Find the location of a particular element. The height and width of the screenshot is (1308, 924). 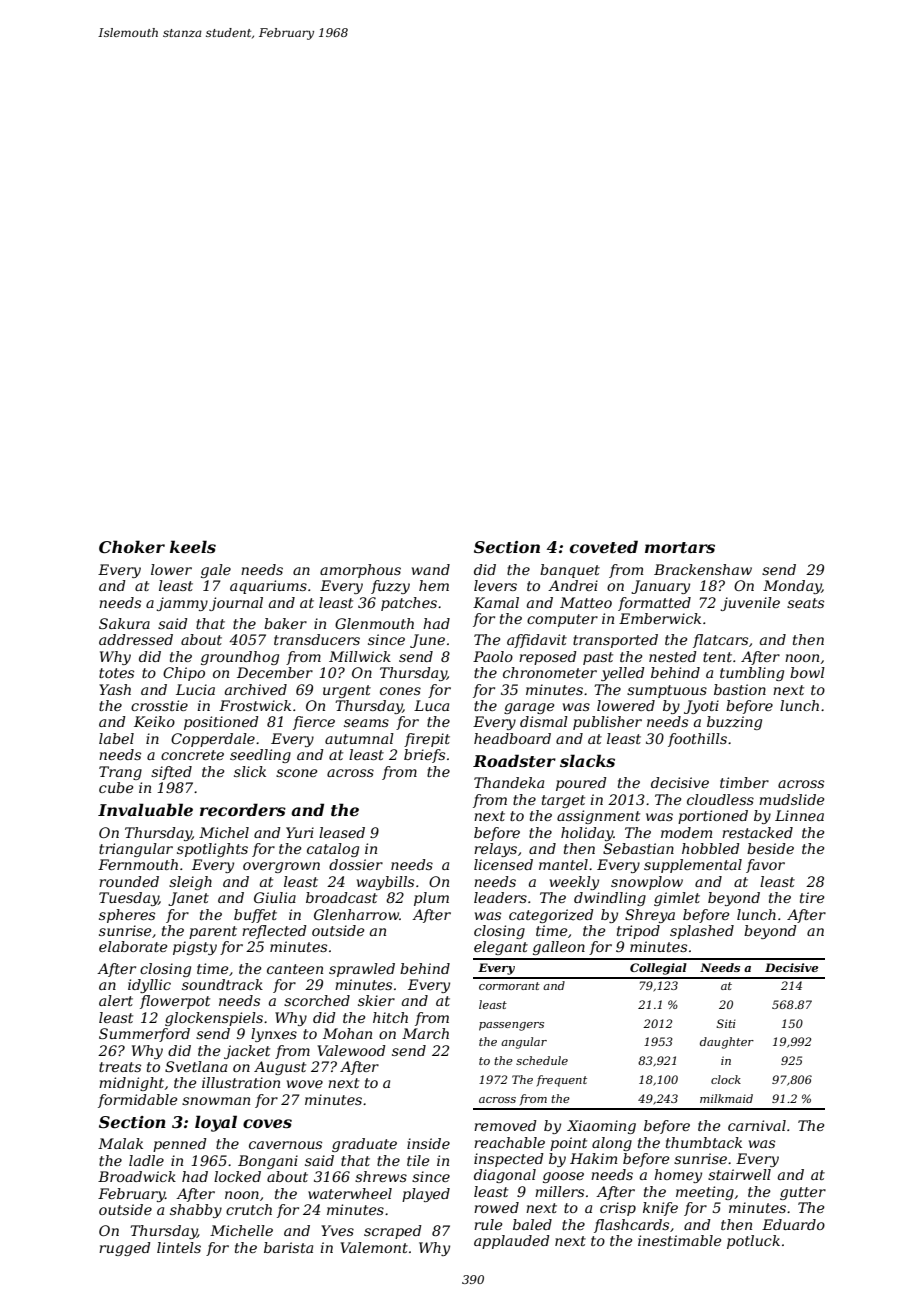

splashed is located at coordinates (702, 932).
